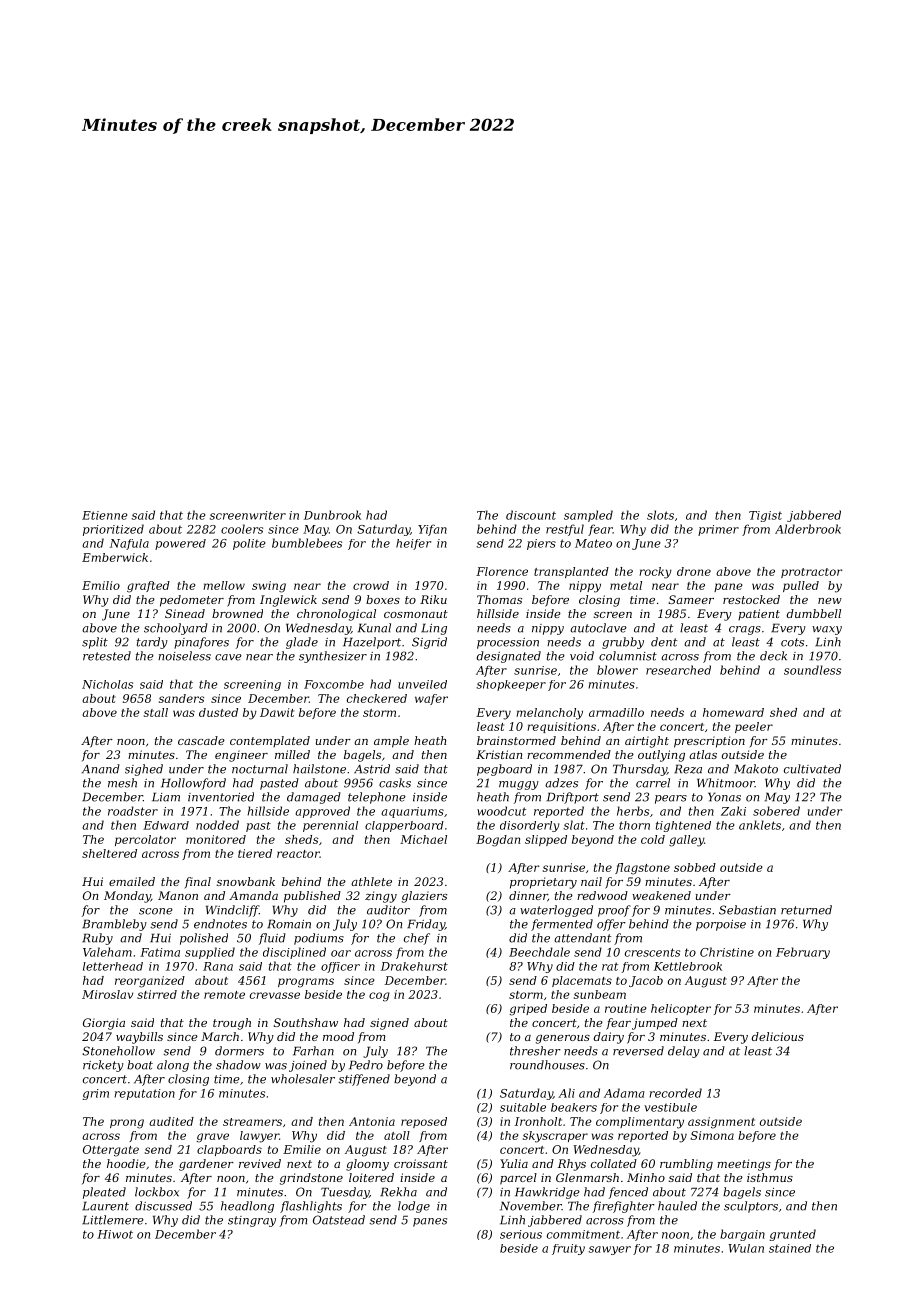  What do you see at coordinates (573, 798) in the page?
I see `Driftport` at bounding box center [573, 798].
